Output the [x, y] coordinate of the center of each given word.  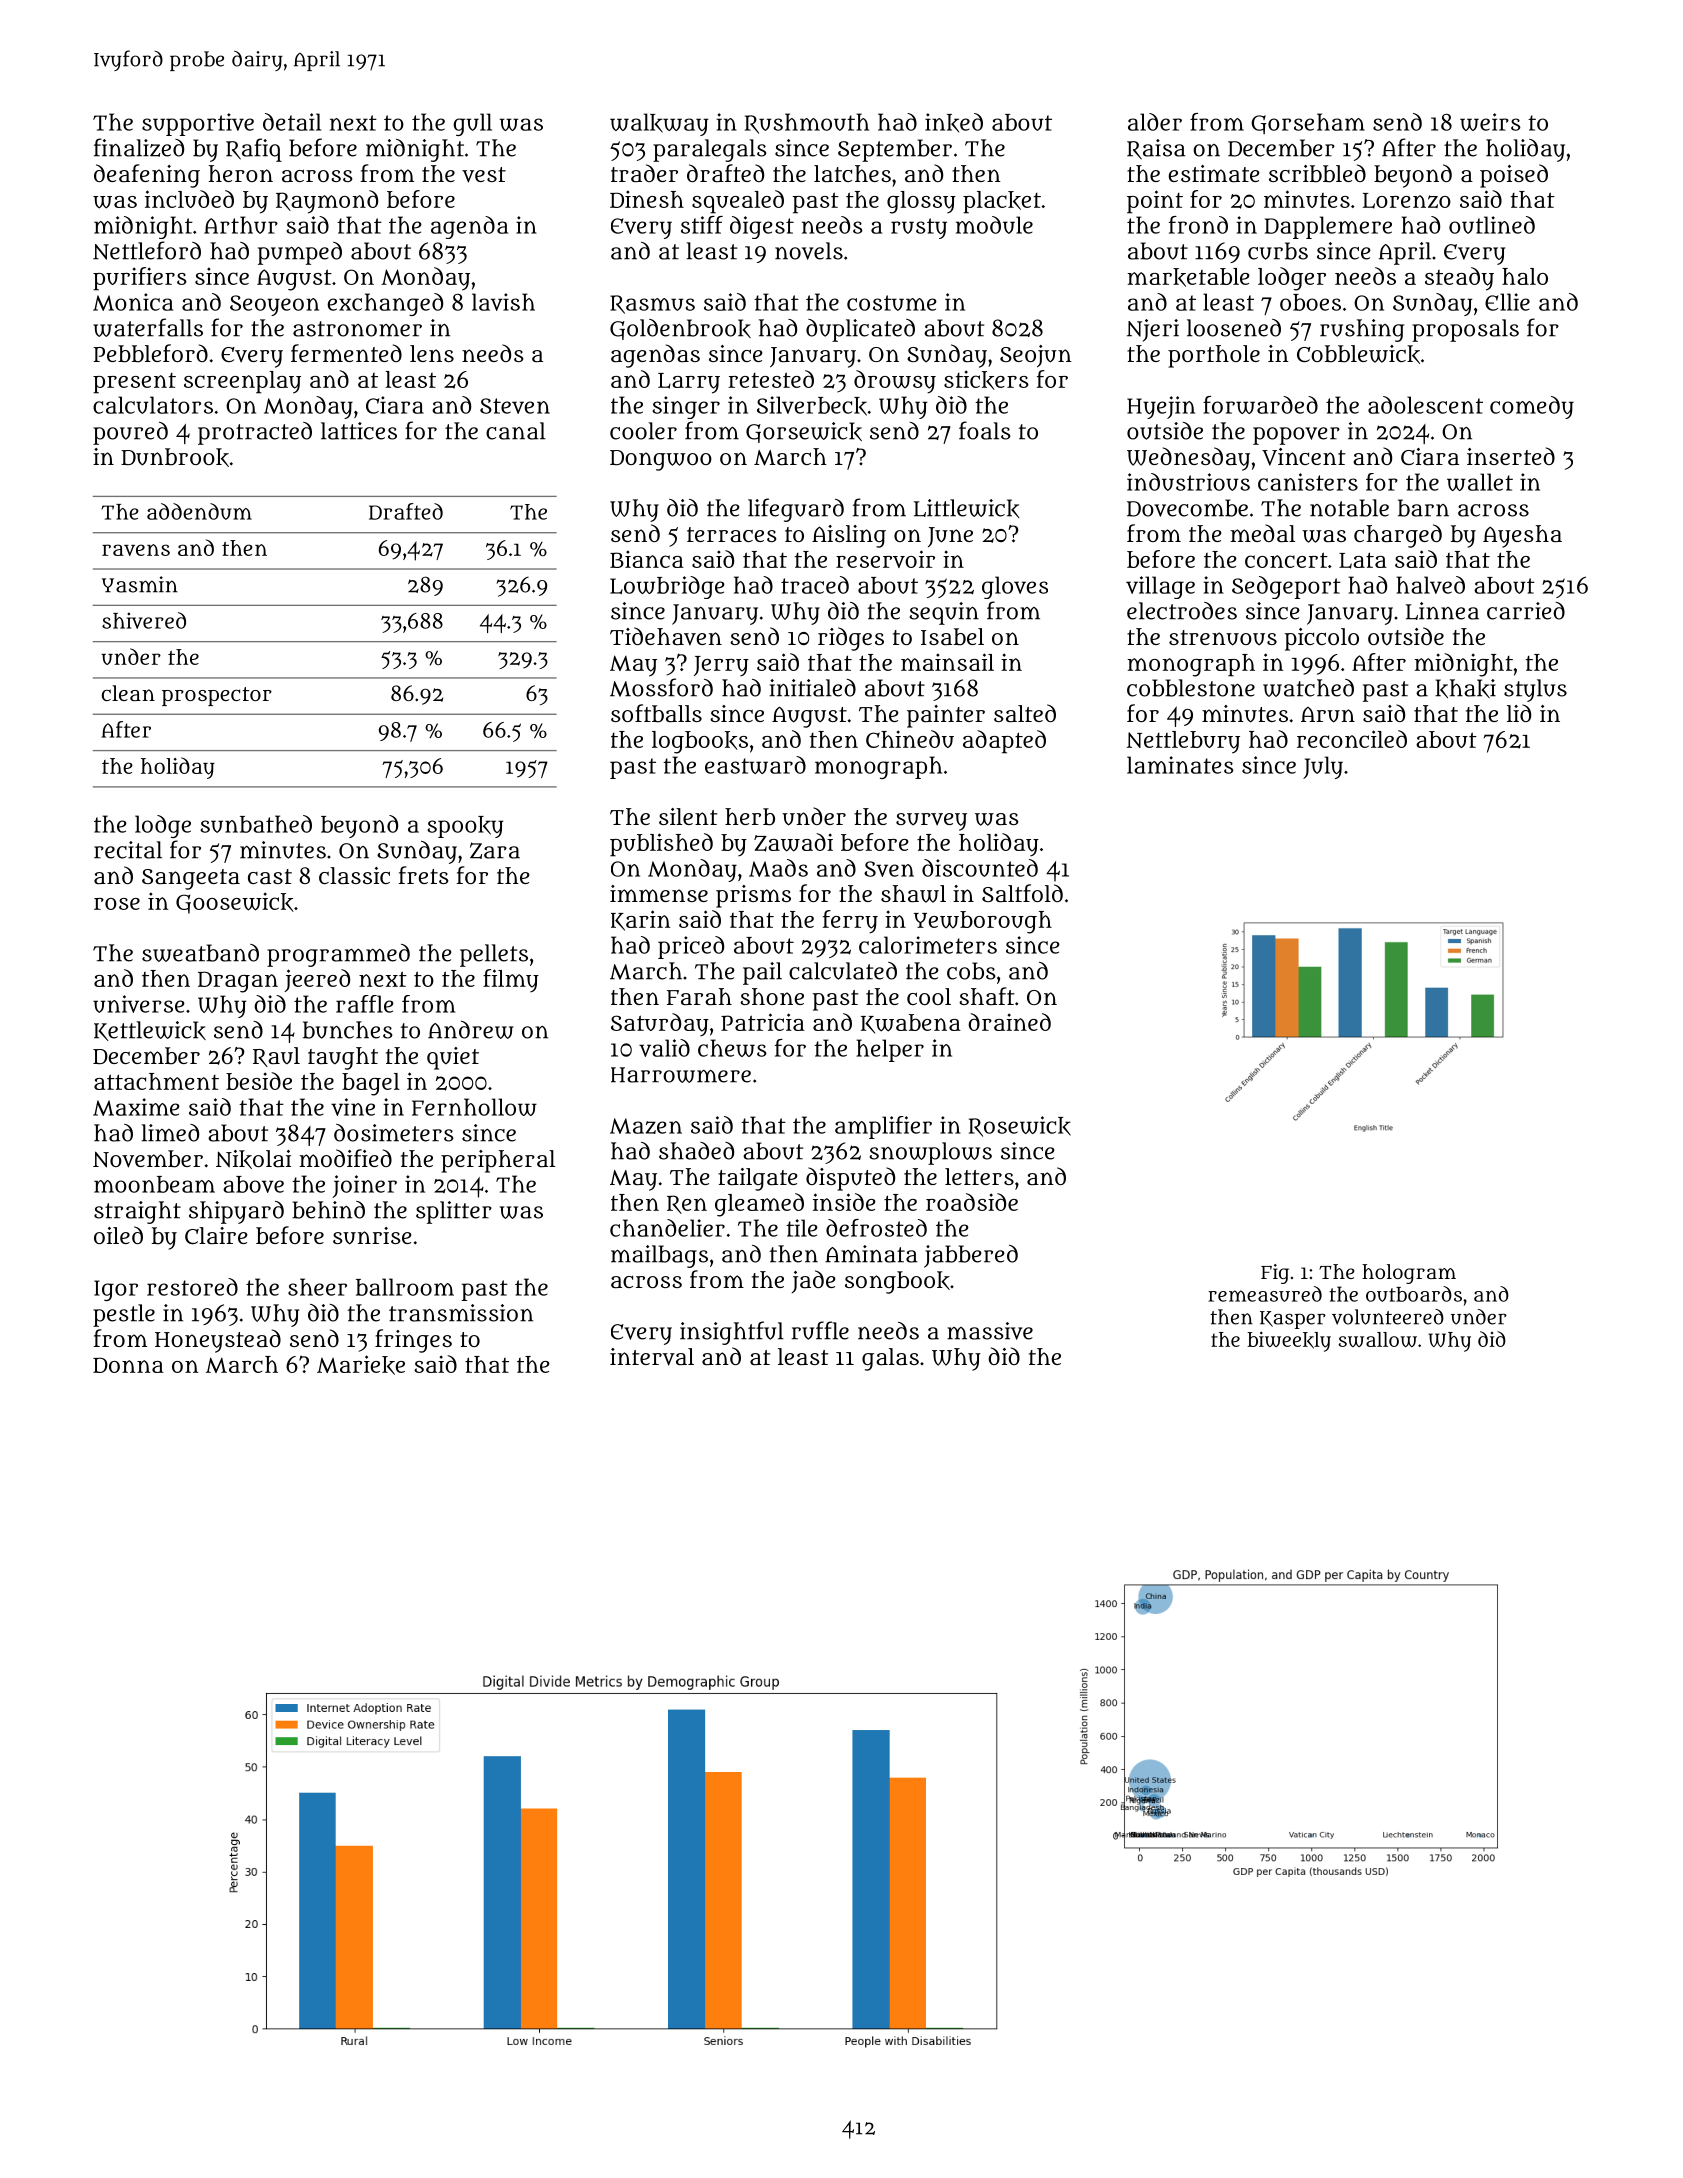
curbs [1278, 251]
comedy [1532, 407]
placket [1002, 202]
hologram [1409, 1274]
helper [890, 1050]
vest [484, 175]
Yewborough [983, 922]
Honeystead [218, 1341]
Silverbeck [812, 406]
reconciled [1352, 739]
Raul [276, 1057]
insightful [732, 1333]
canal [516, 431]
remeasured [1265, 1294]
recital [128, 850]
